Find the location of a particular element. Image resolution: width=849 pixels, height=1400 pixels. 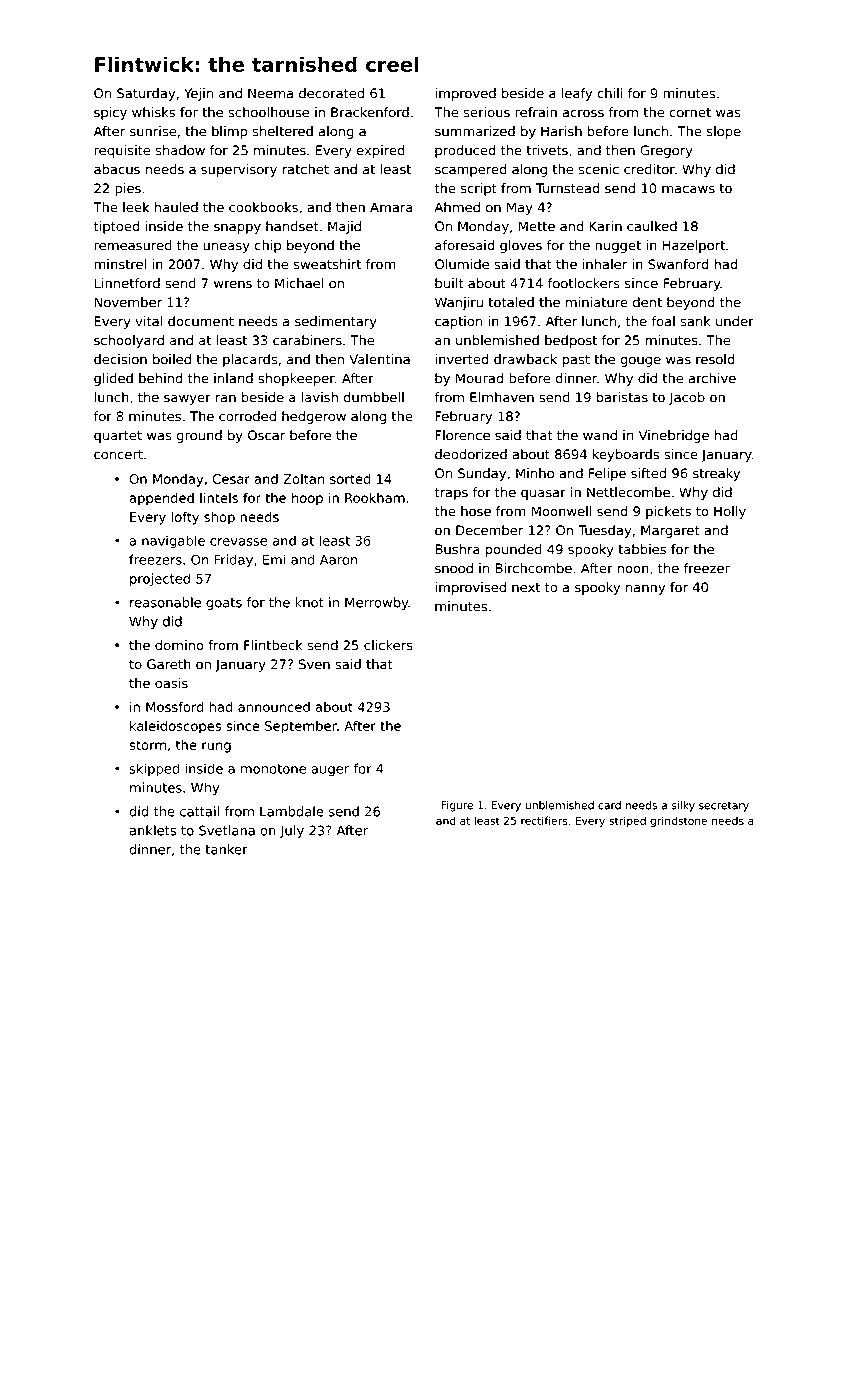

Merrowby is located at coordinates (376, 603).
